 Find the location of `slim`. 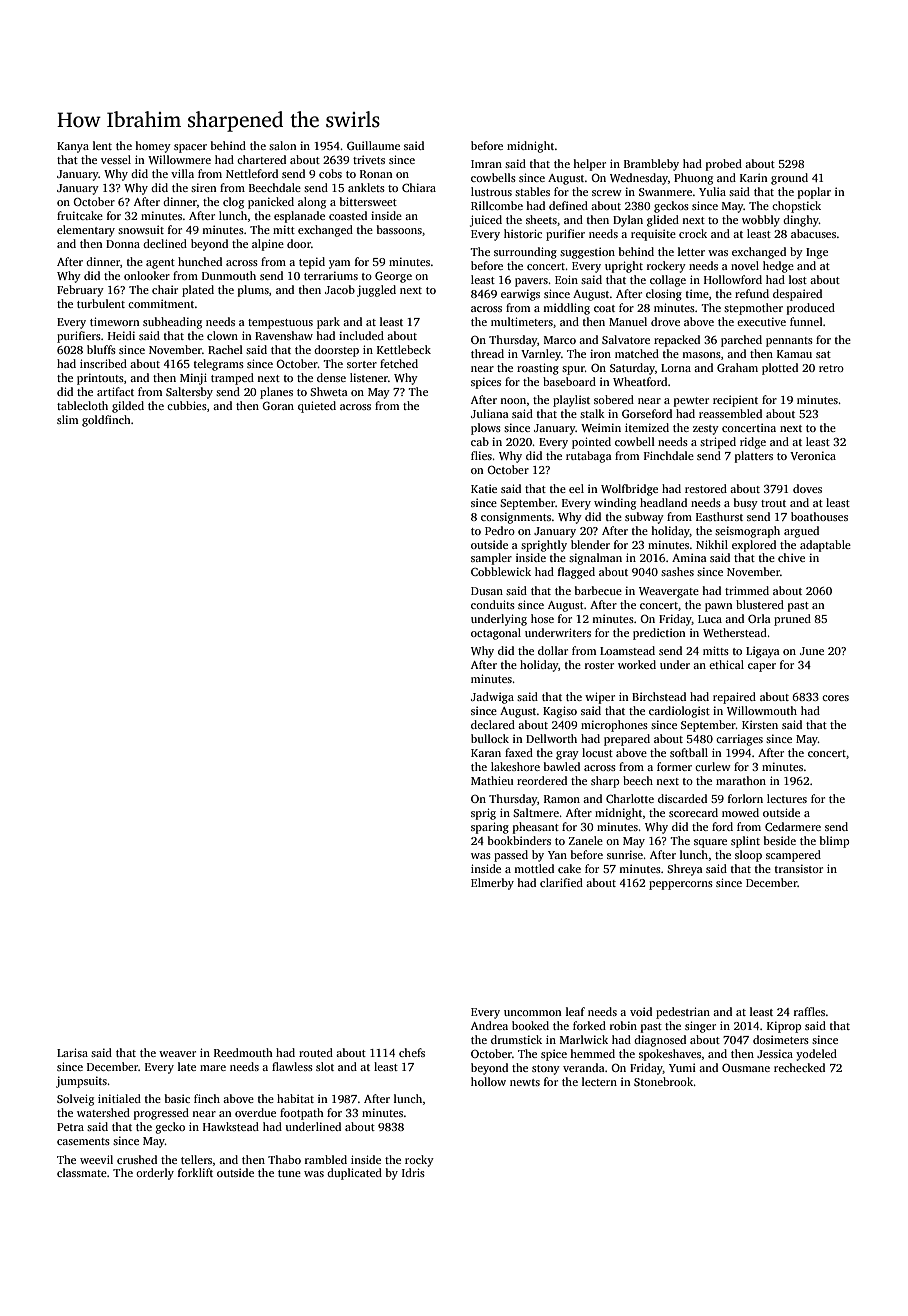

slim is located at coordinates (67, 419).
